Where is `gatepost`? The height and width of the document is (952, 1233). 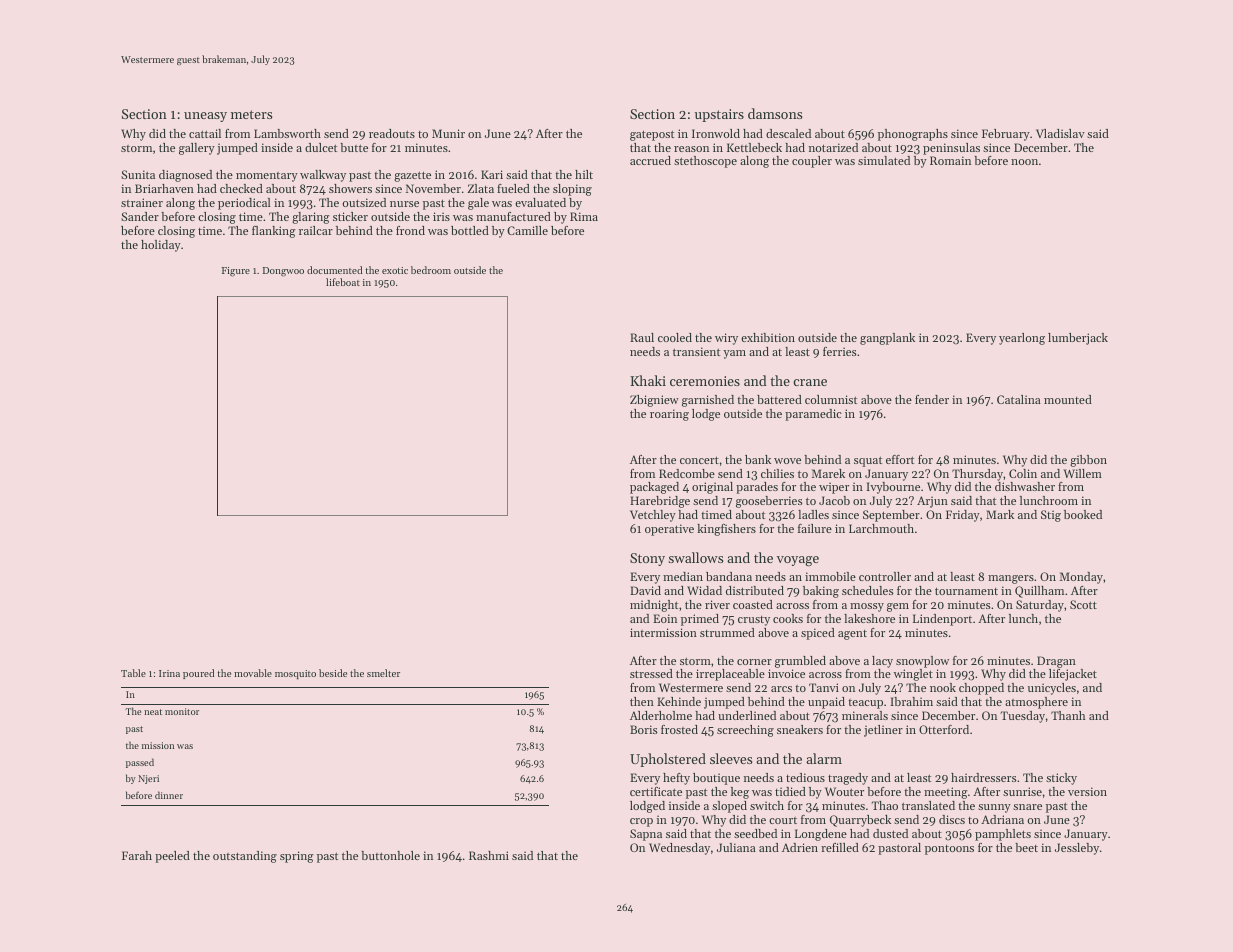
gatepost is located at coordinates (652, 135).
